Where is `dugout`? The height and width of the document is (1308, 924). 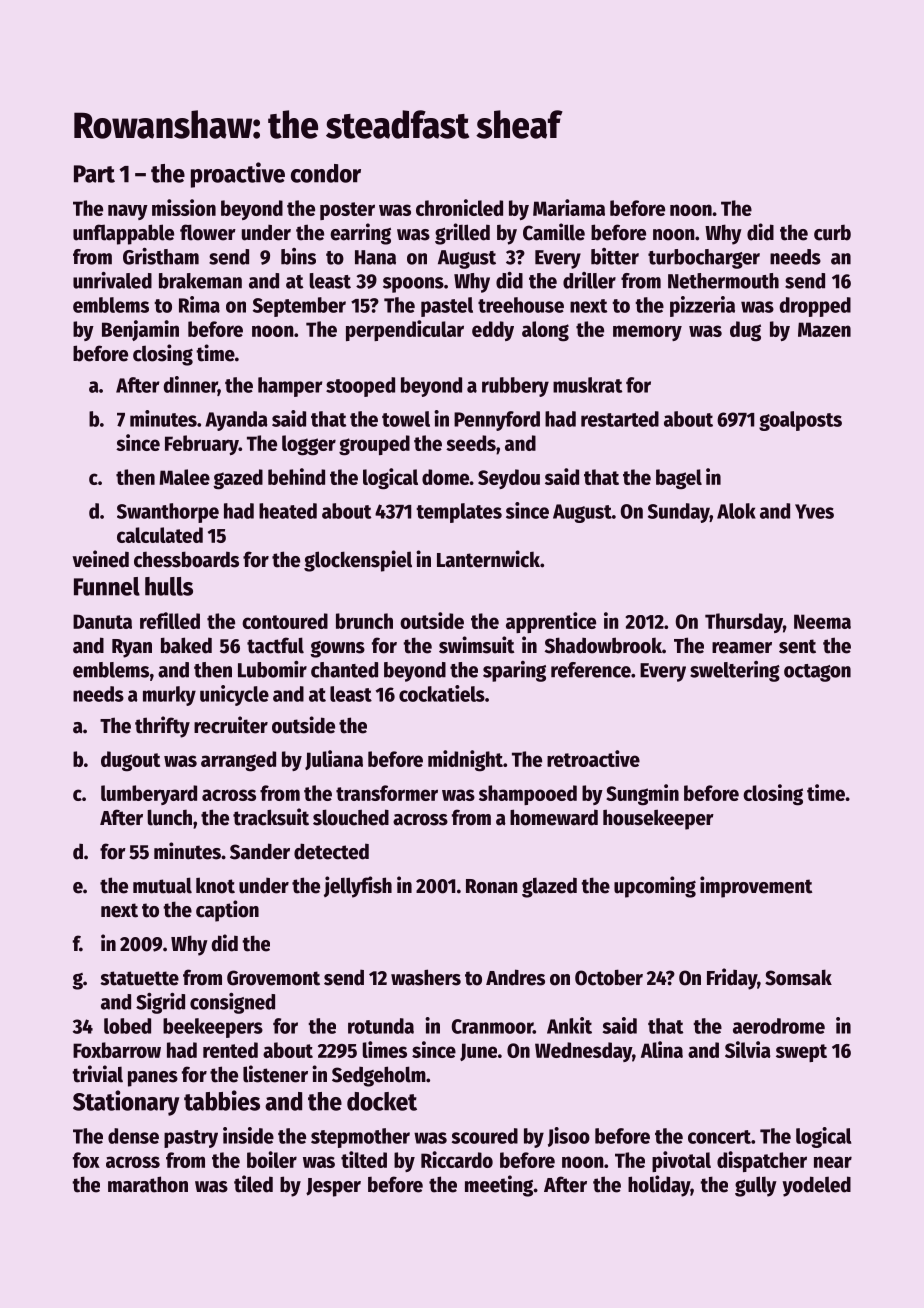 dugout is located at coordinates (130, 761).
